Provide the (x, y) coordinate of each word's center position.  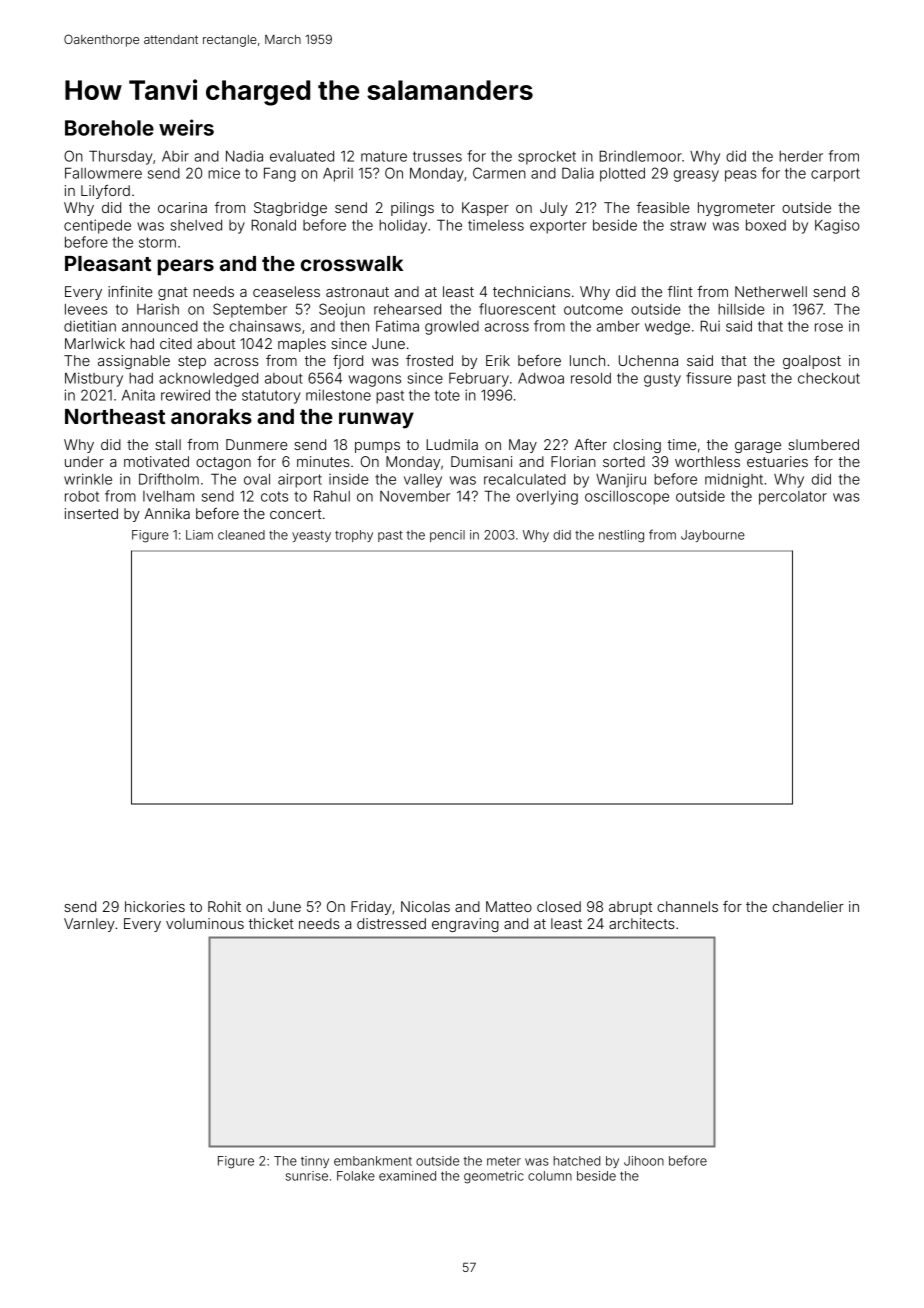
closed (559, 906)
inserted (91, 513)
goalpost (812, 362)
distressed (391, 923)
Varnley (89, 925)
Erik (498, 360)
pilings (412, 209)
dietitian (90, 326)
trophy (354, 536)
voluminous (205, 923)
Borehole (109, 128)
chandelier (808, 906)
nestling (621, 536)
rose (829, 327)
